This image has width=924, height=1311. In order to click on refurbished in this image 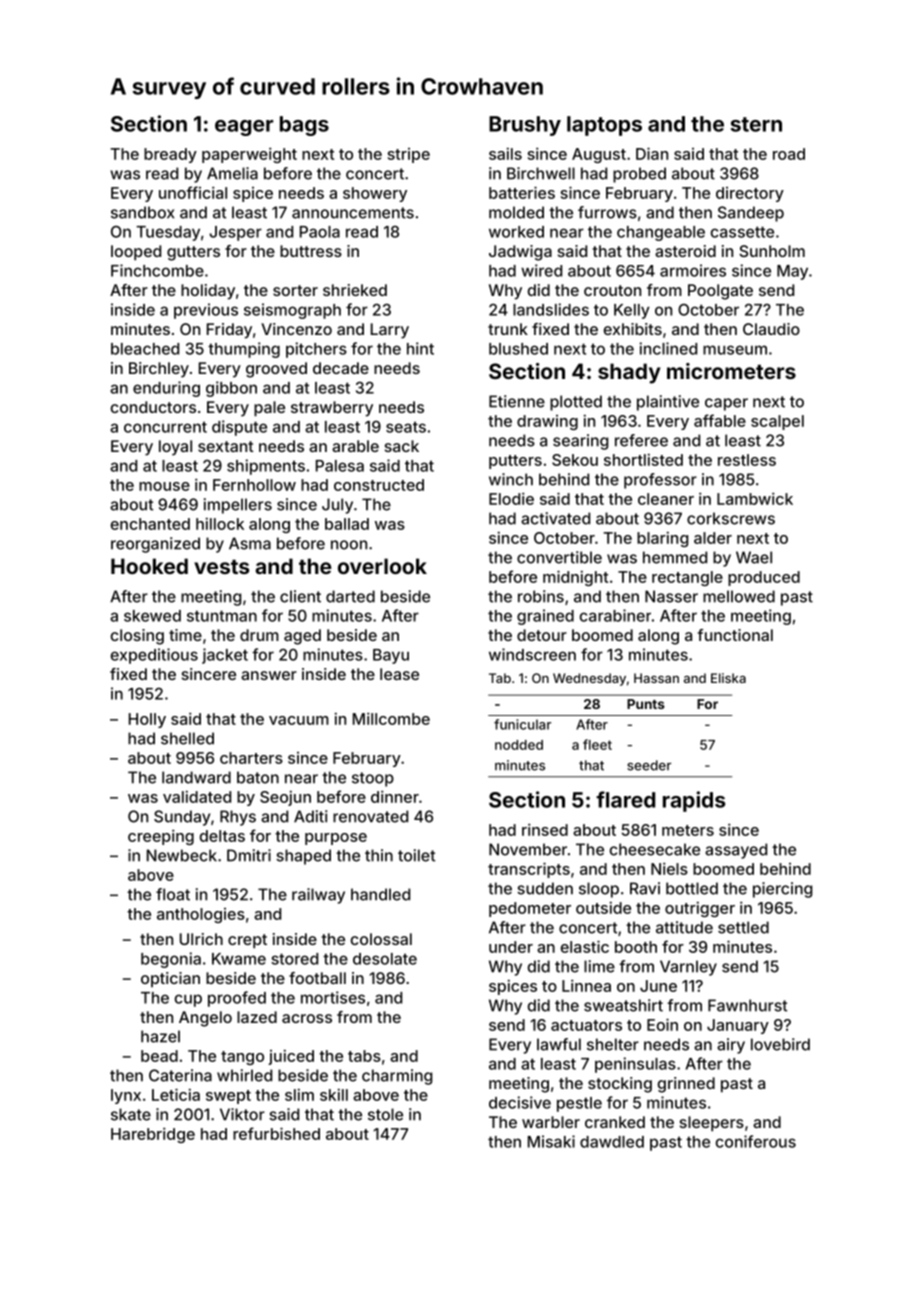, I will do `click(276, 1133)`.
